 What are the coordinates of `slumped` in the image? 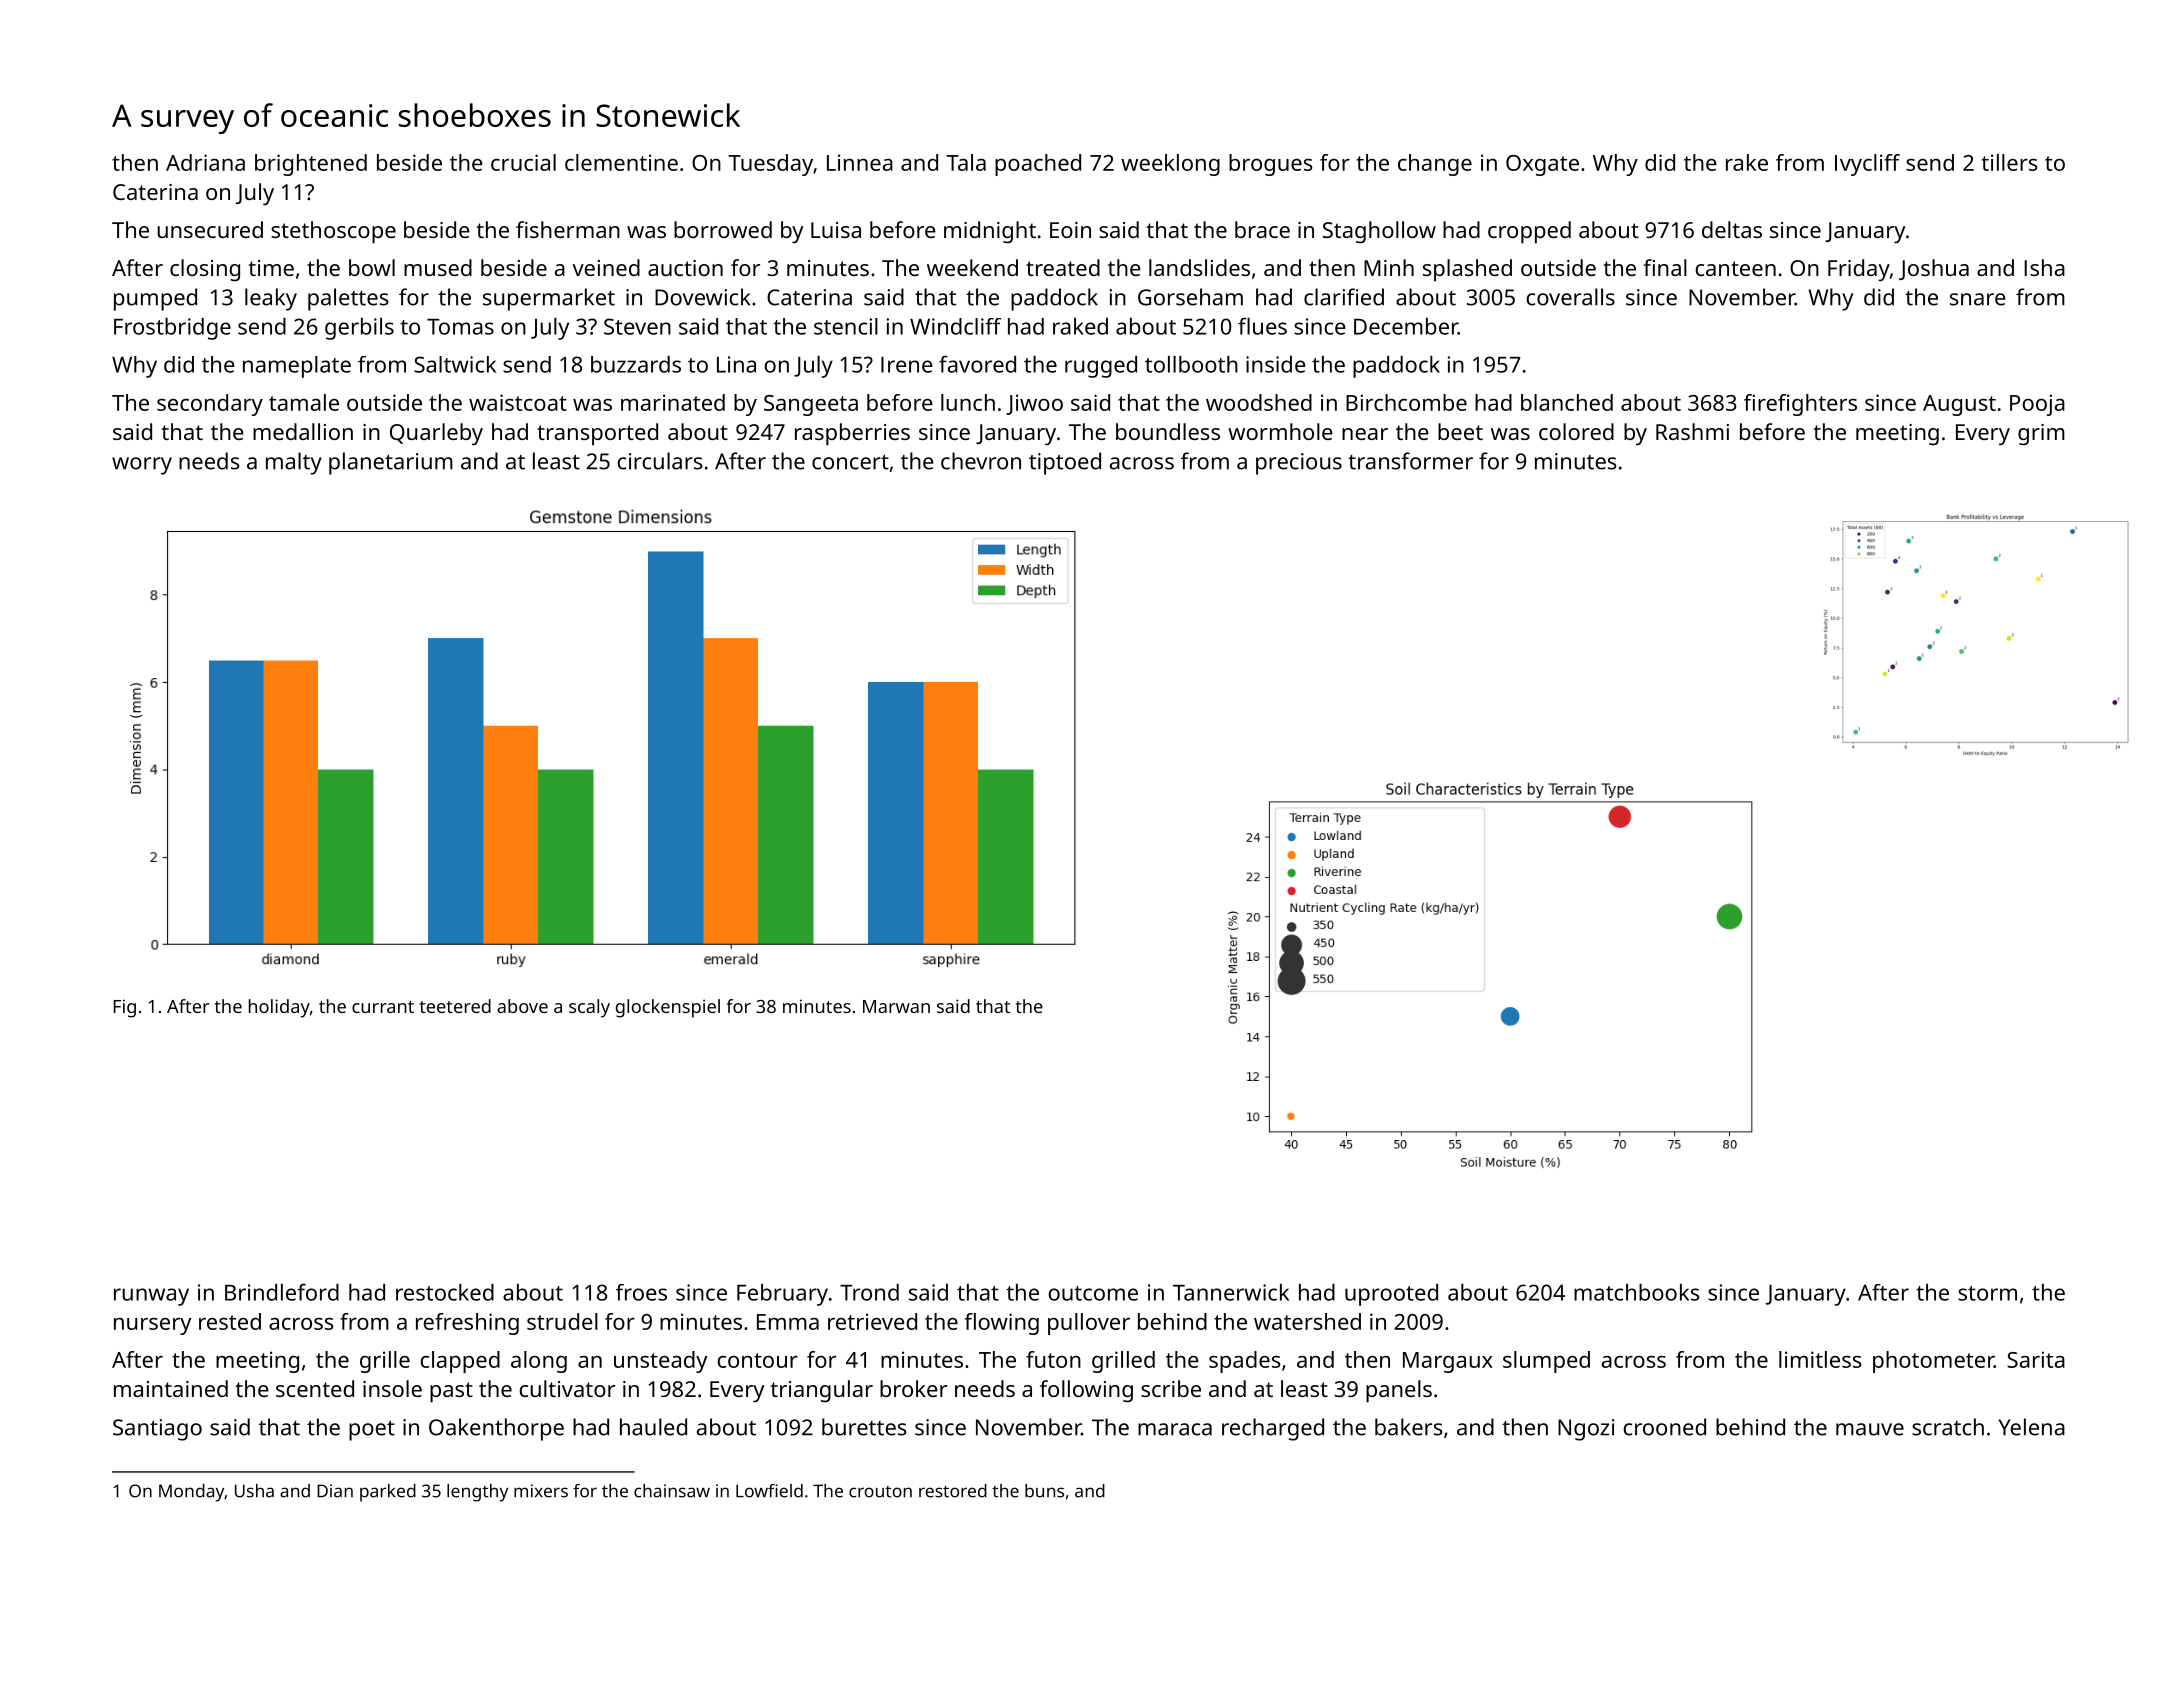 It's located at (1546, 1362).
